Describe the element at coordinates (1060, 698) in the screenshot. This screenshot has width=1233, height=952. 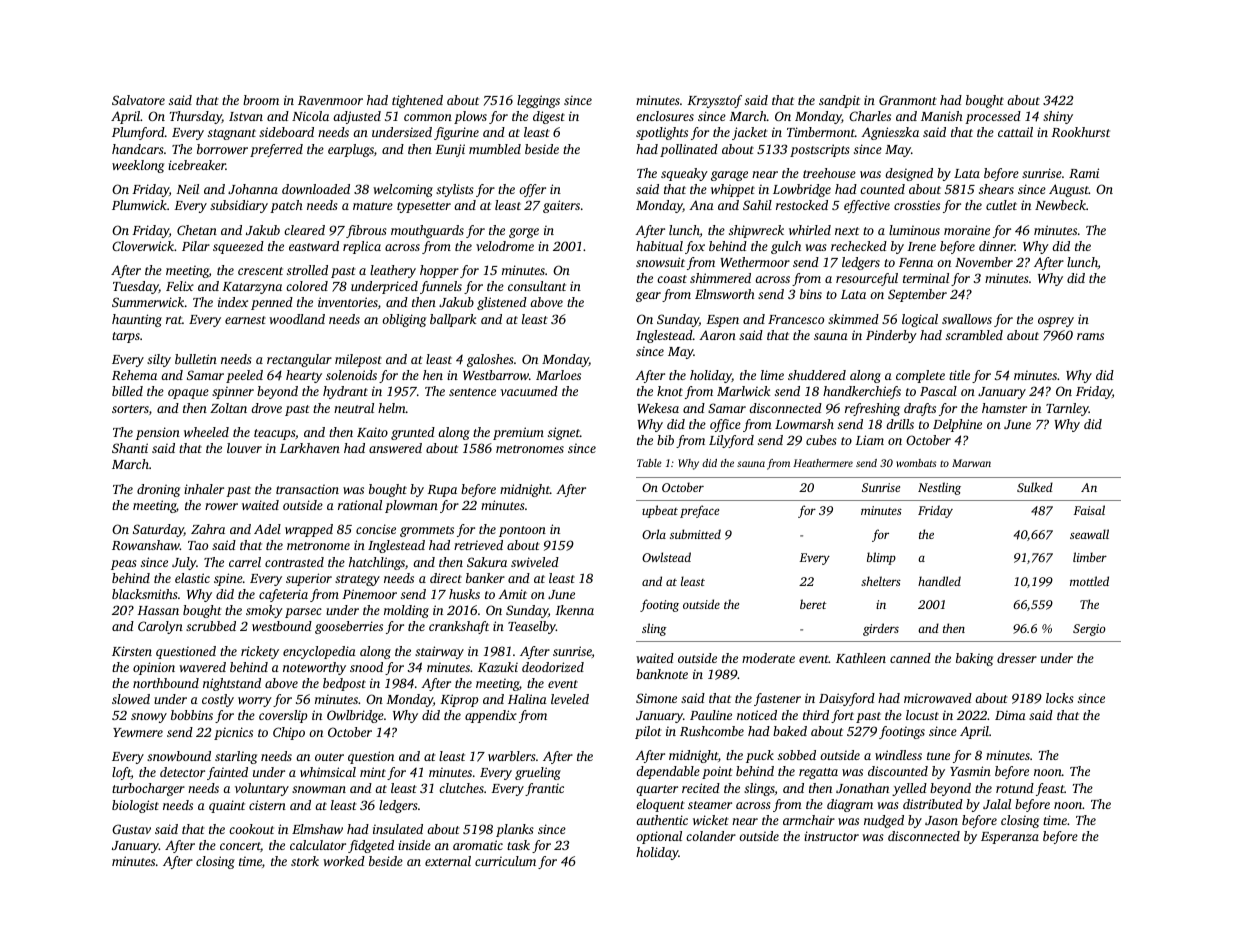
I see `locks` at that location.
